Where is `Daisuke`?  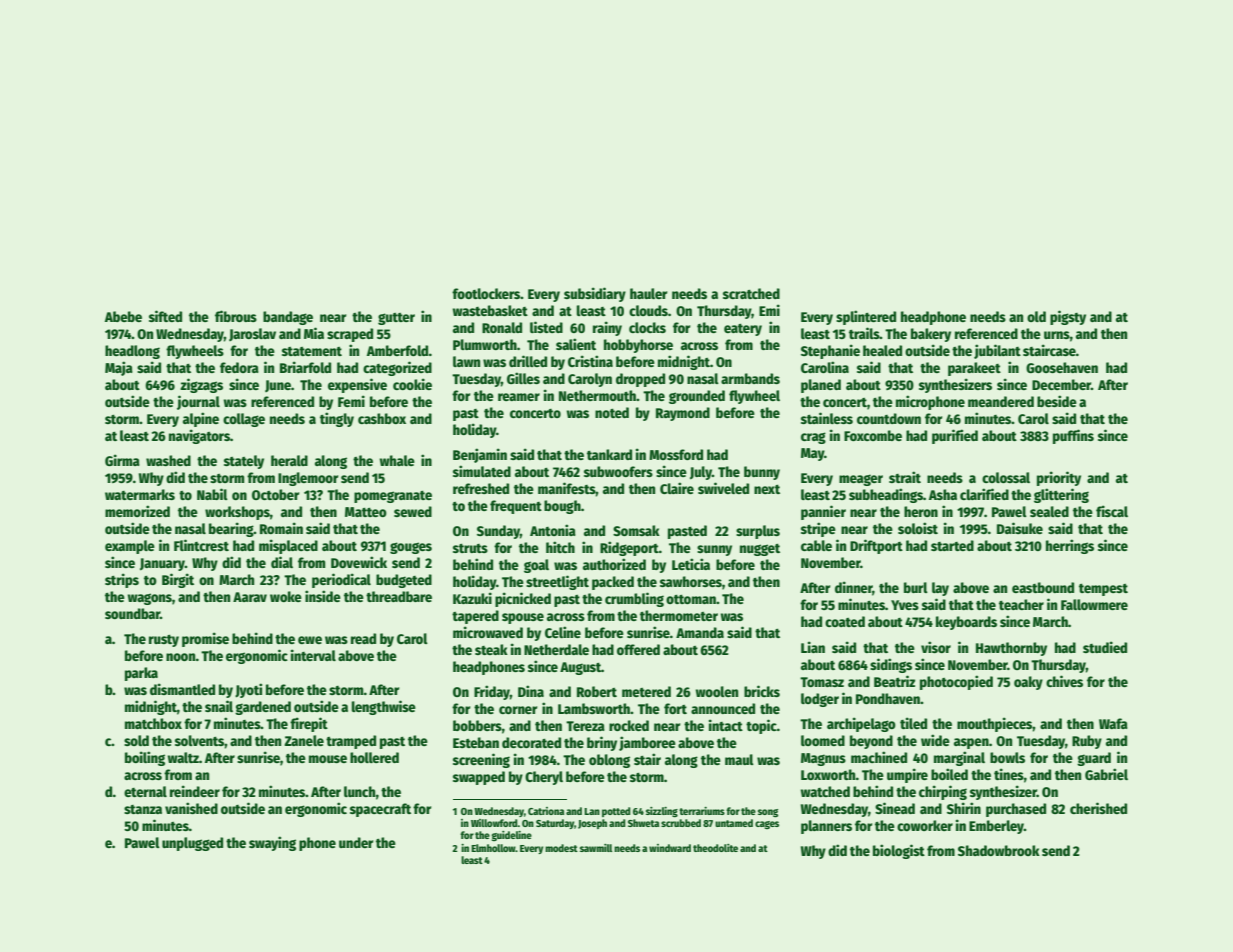 Daisuke is located at coordinates (1020, 528).
